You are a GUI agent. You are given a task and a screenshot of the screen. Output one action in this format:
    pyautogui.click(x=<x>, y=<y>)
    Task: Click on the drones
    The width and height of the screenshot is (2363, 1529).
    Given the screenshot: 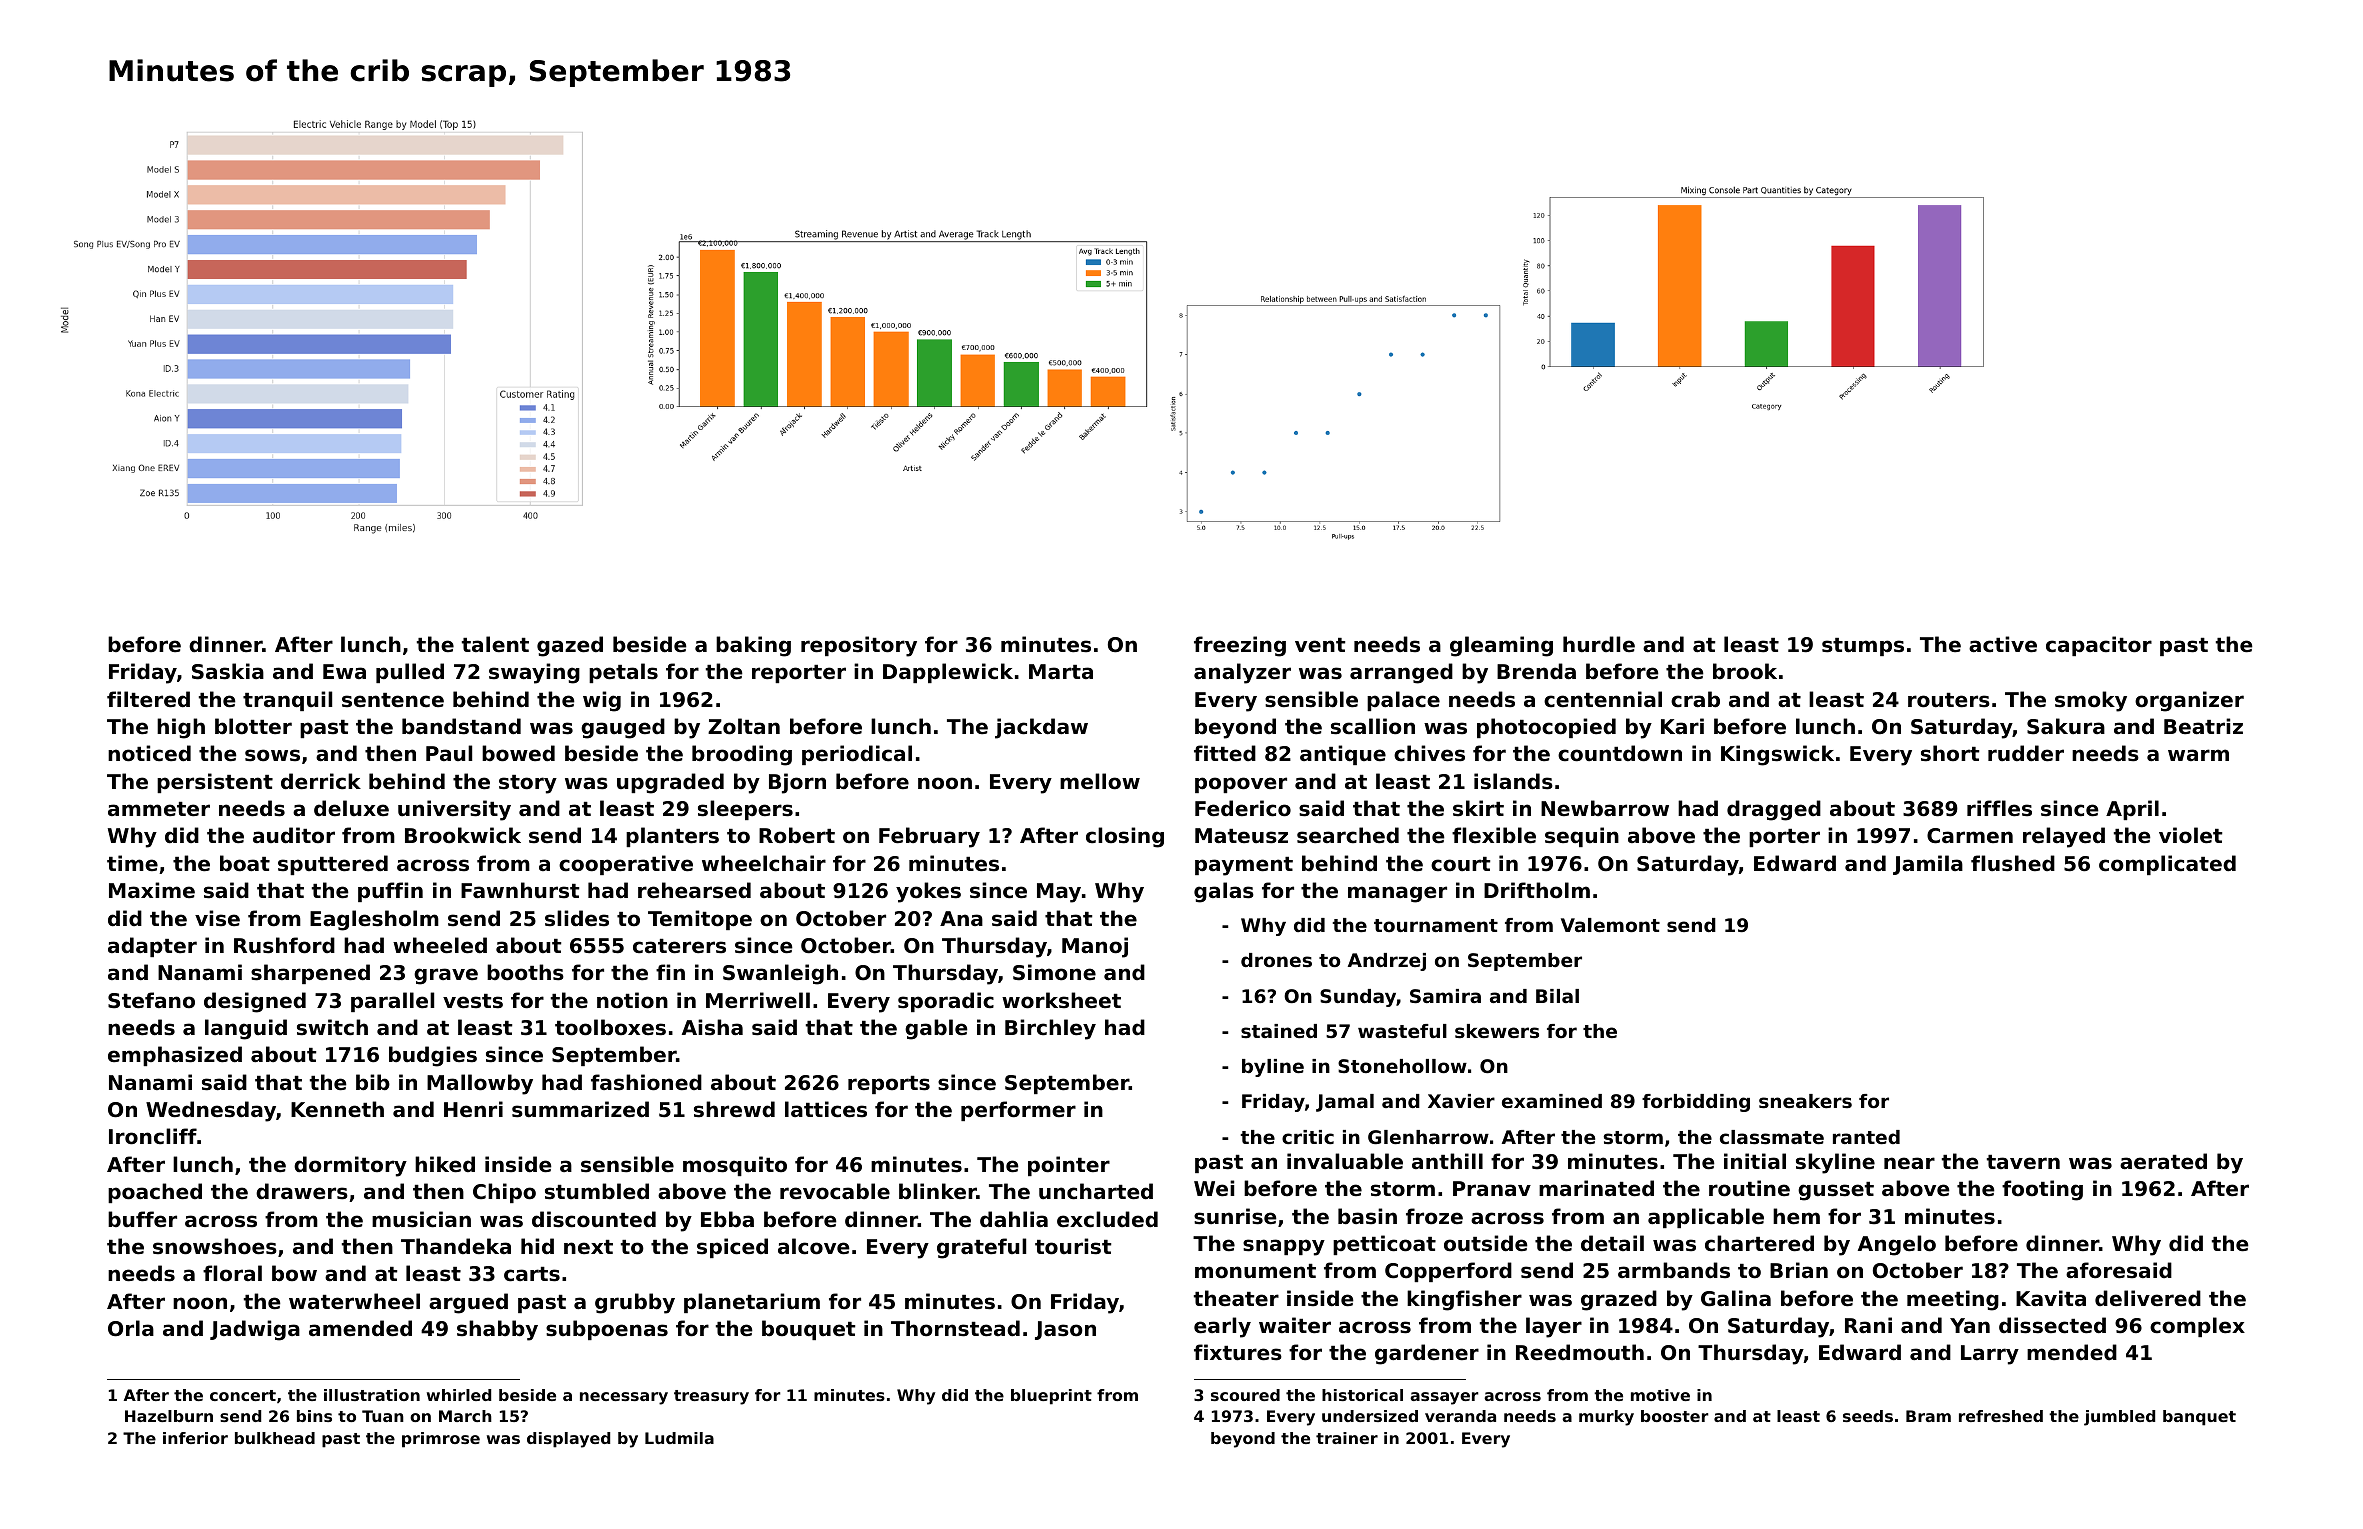 What is the action you would take?
    pyautogui.click(x=1276, y=960)
